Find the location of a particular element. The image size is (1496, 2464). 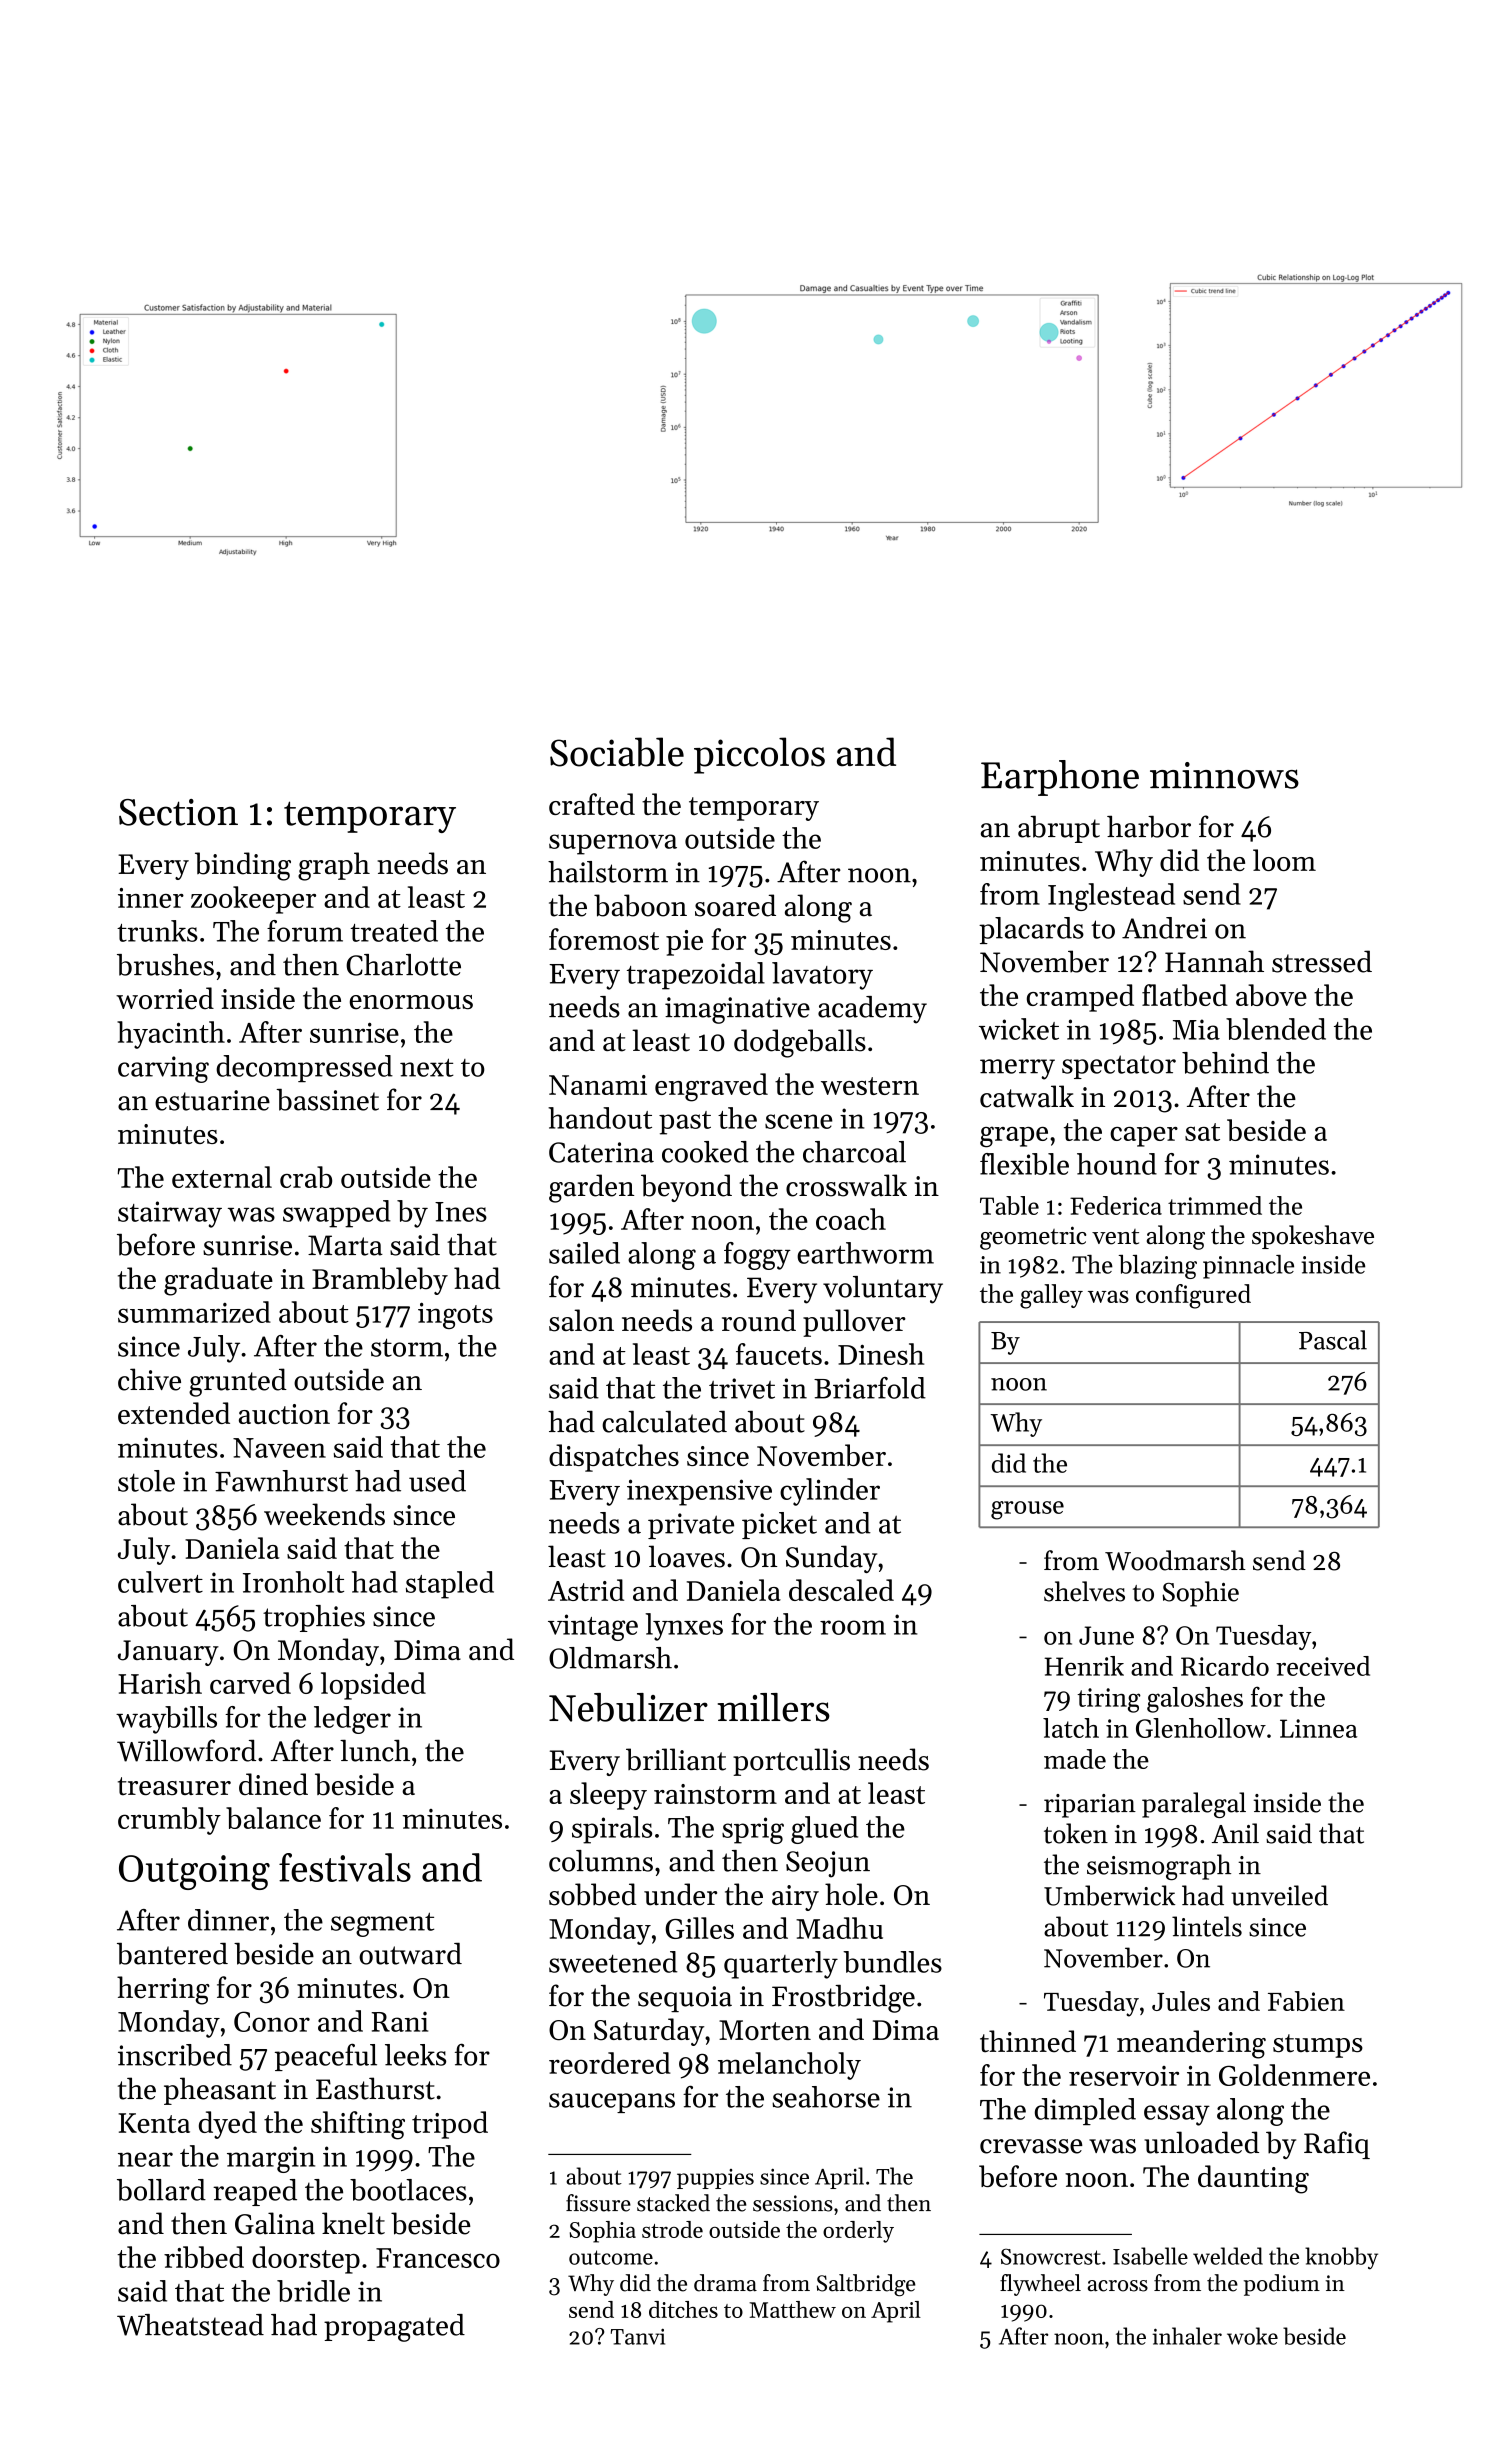

minnows is located at coordinates (1224, 775).
